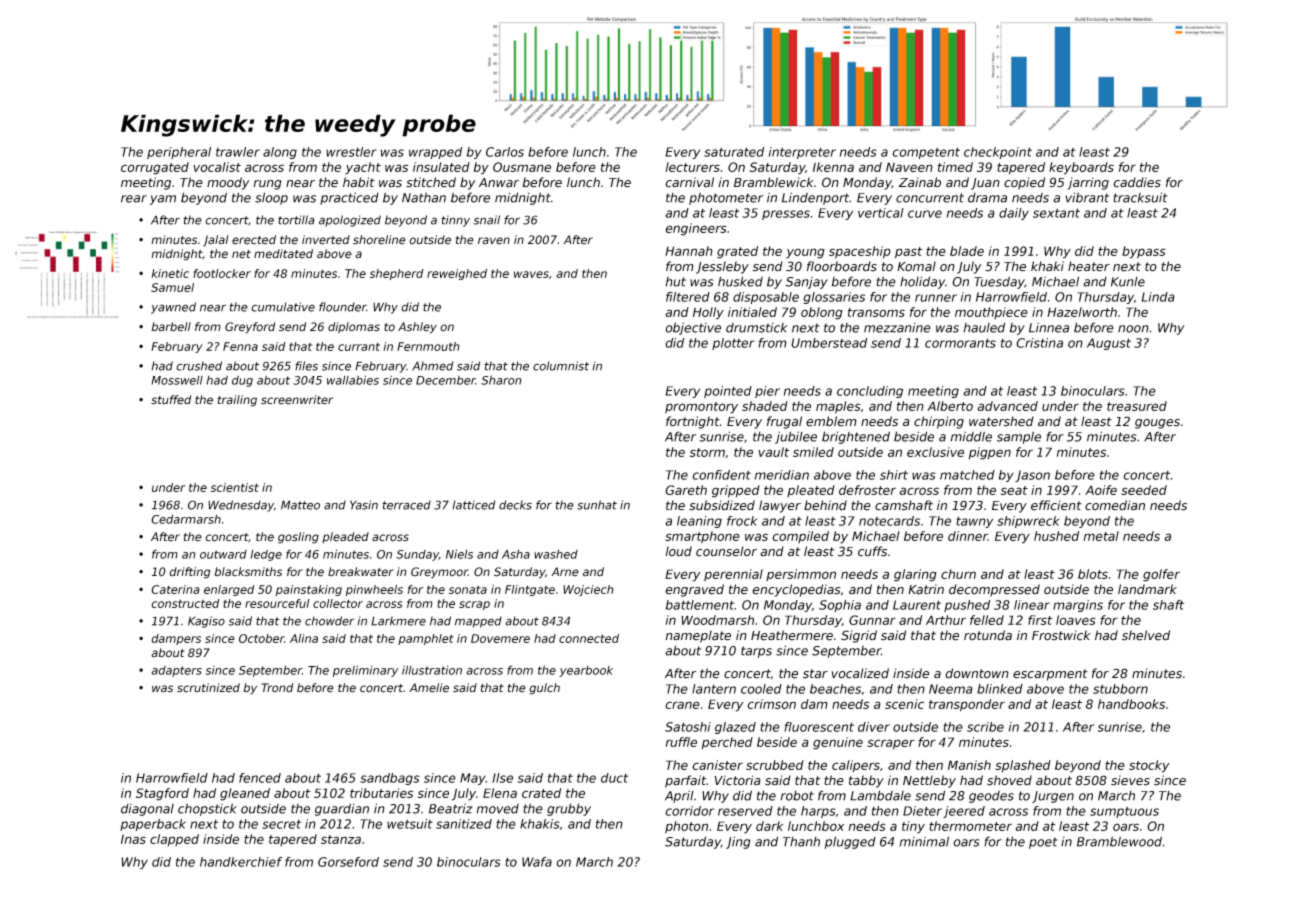 This document has width=1308, height=924. I want to click on interpreter, so click(802, 153).
